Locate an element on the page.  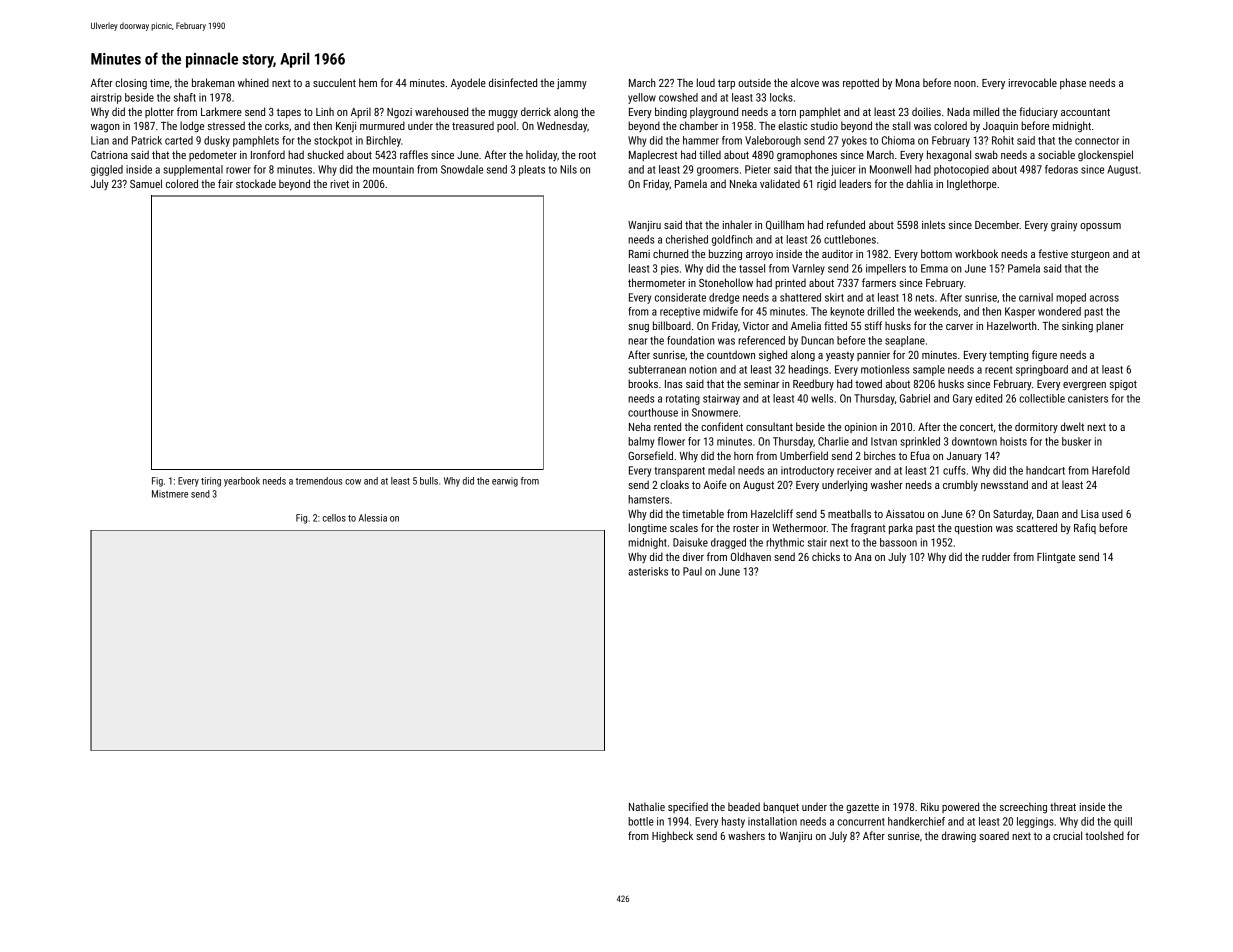
Emma is located at coordinates (934, 268).
